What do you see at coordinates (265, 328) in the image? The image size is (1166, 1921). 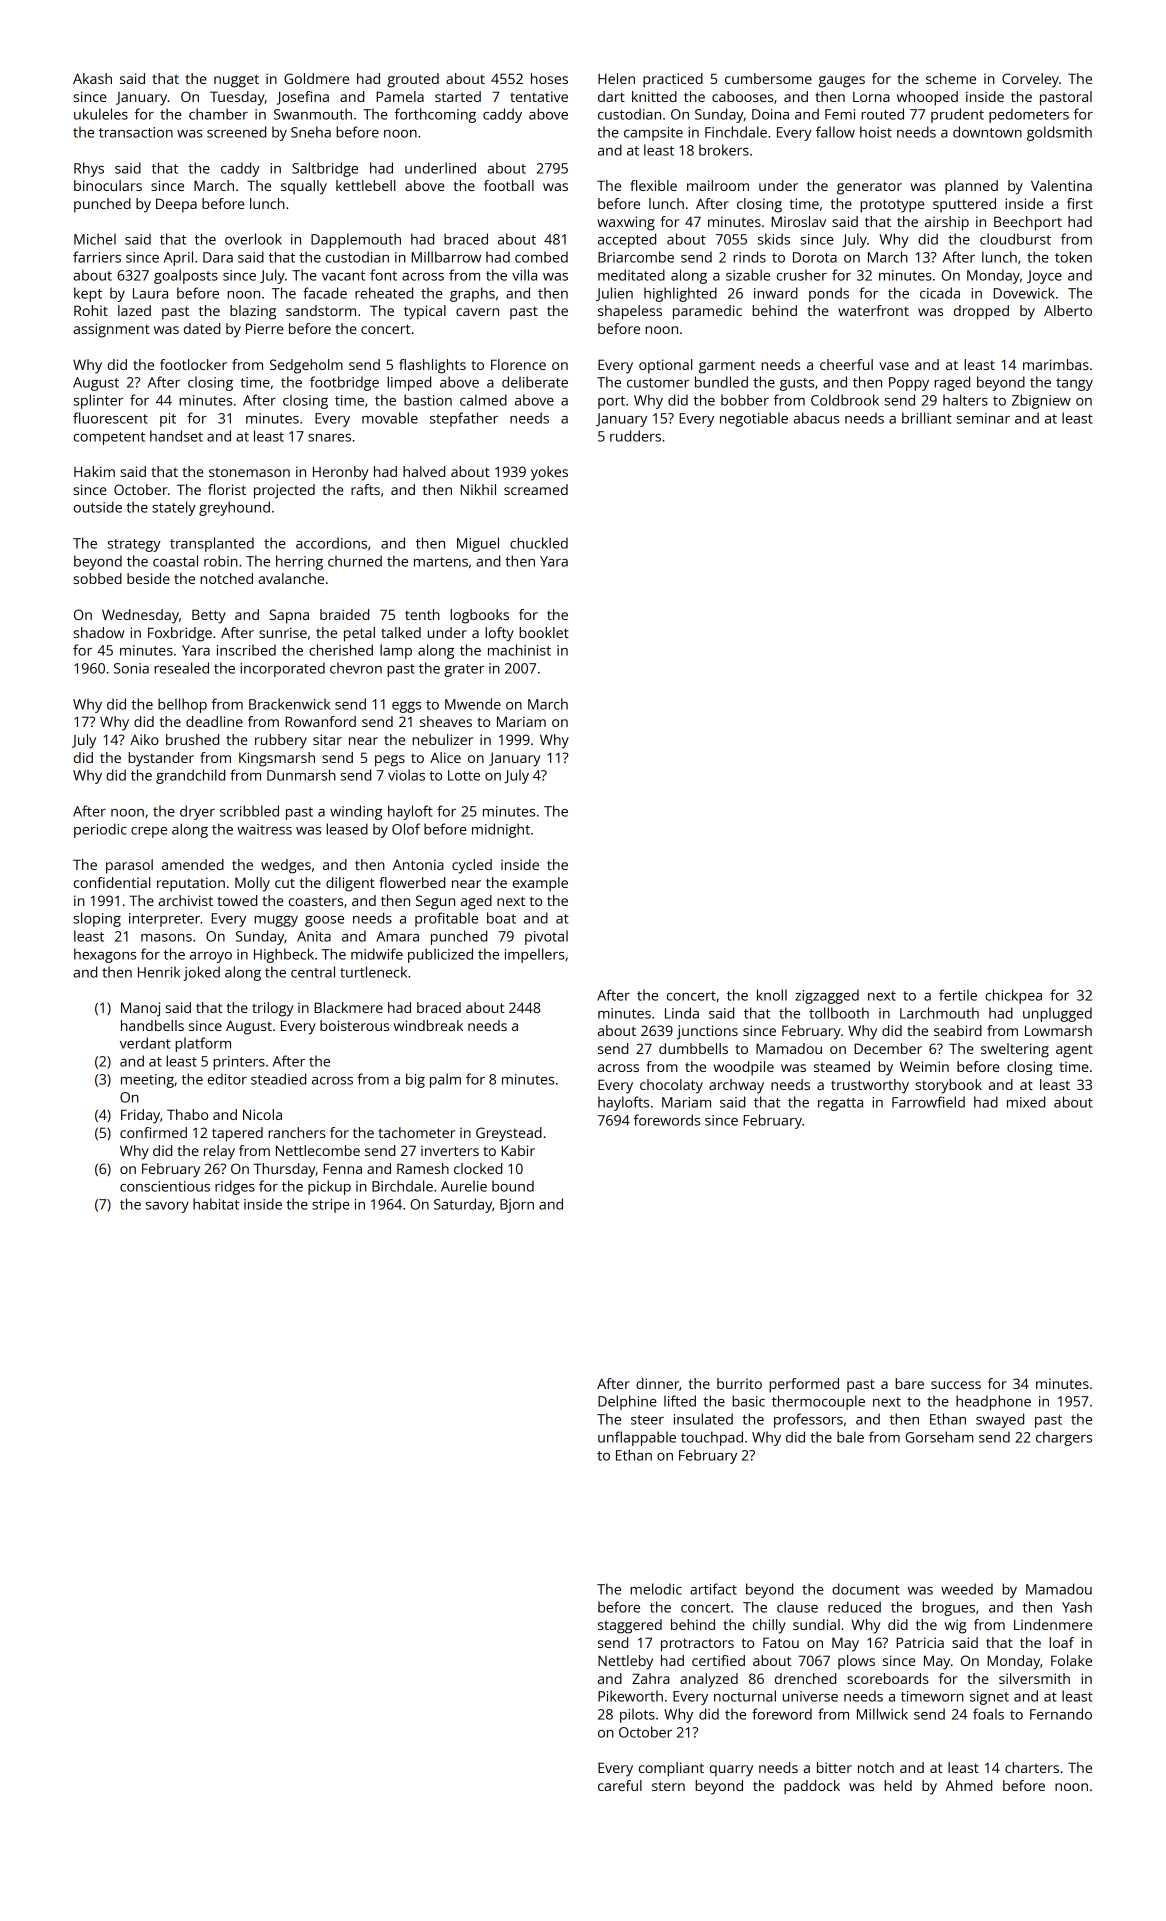 I see `Pierre` at bounding box center [265, 328].
